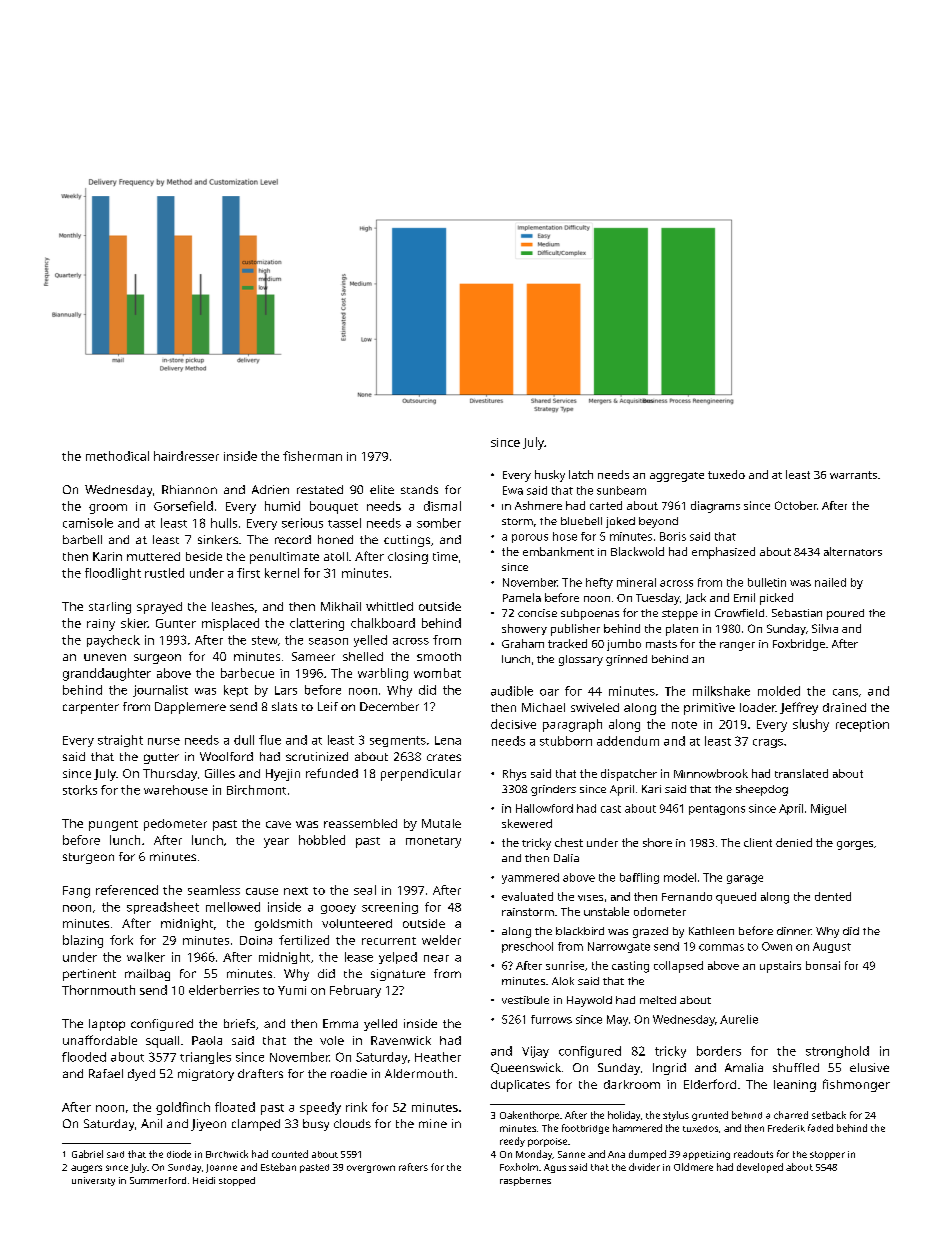 This page has width=952, height=1233. I want to click on sinkers, so click(218, 539).
